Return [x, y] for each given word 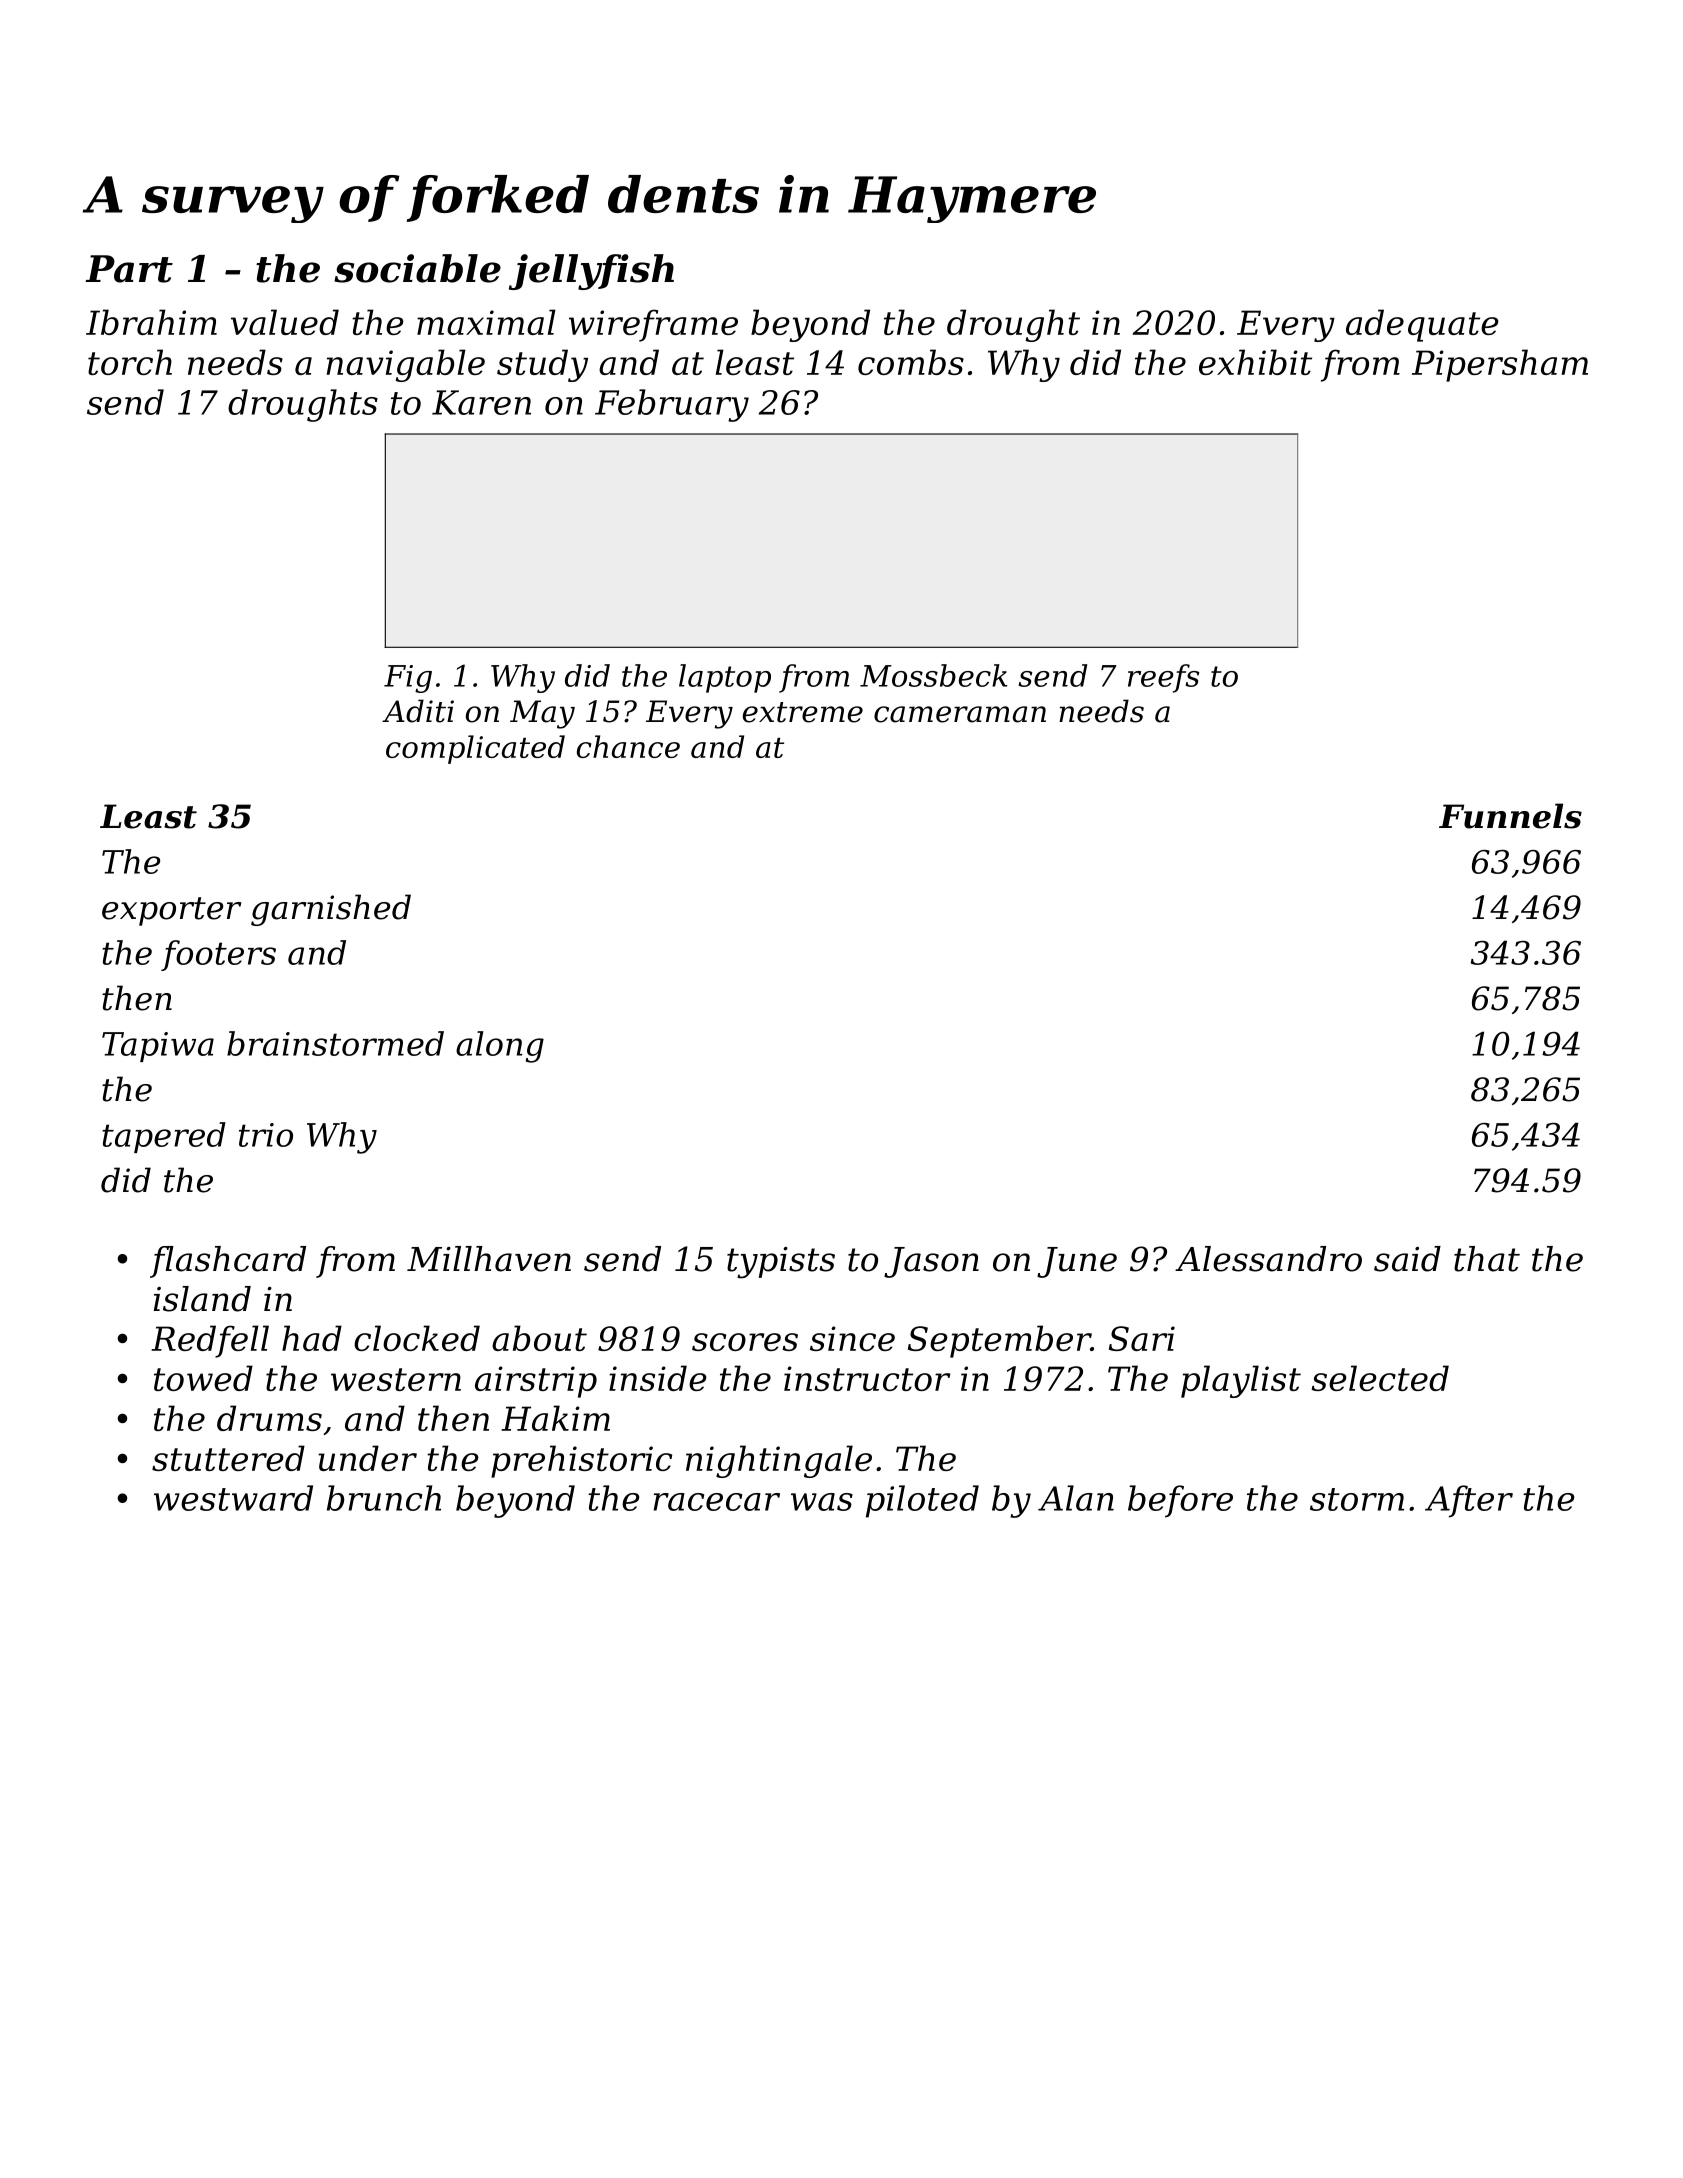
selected [1380, 1378]
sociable [417, 268]
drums [269, 1418]
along [500, 1047]
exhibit [1255, 362]
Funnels [1510, 816]
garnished [331, 910]
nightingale [779, 1461]
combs [911, 362]
